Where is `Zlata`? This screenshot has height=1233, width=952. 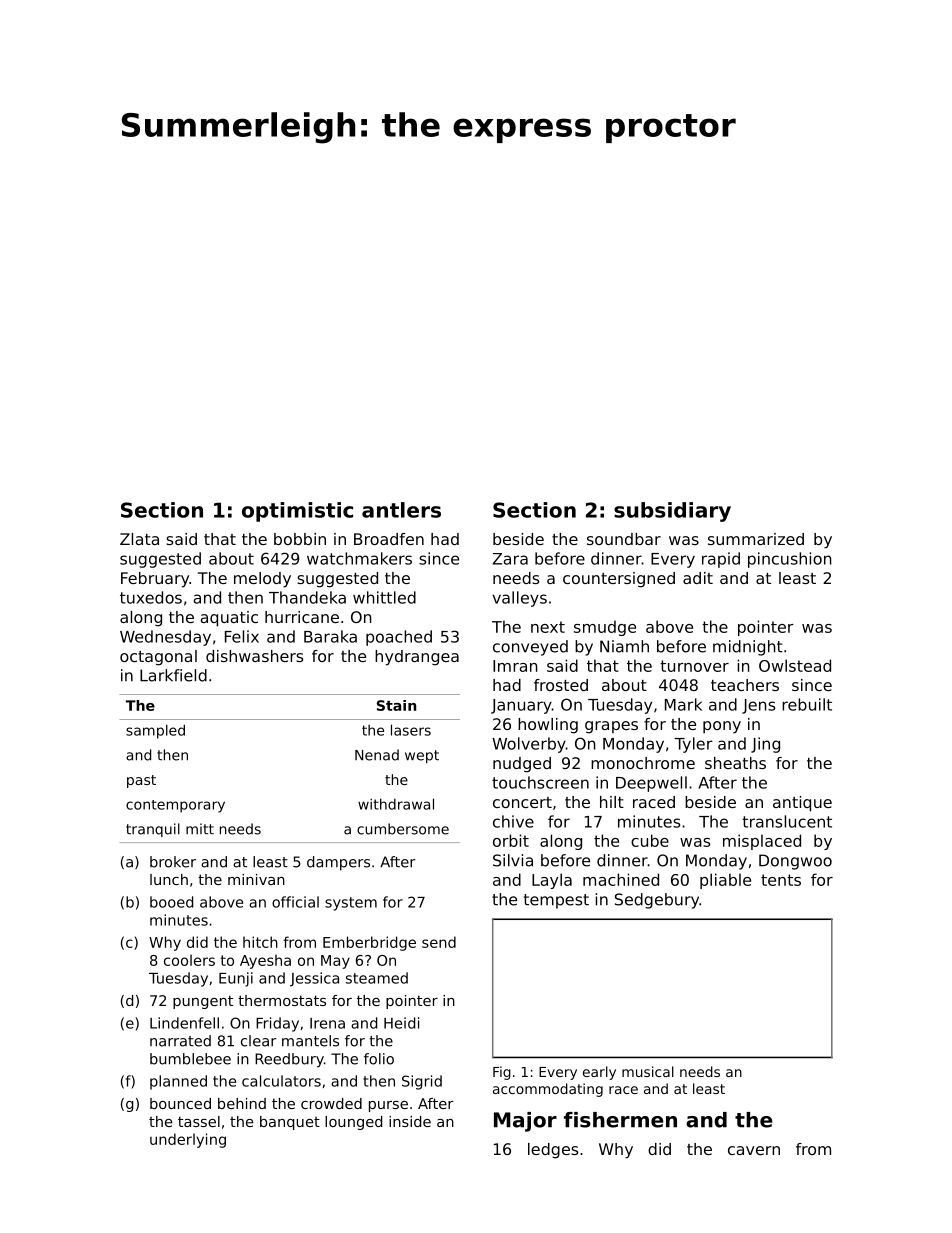 Zlata is located at coordinates (139, 539).
